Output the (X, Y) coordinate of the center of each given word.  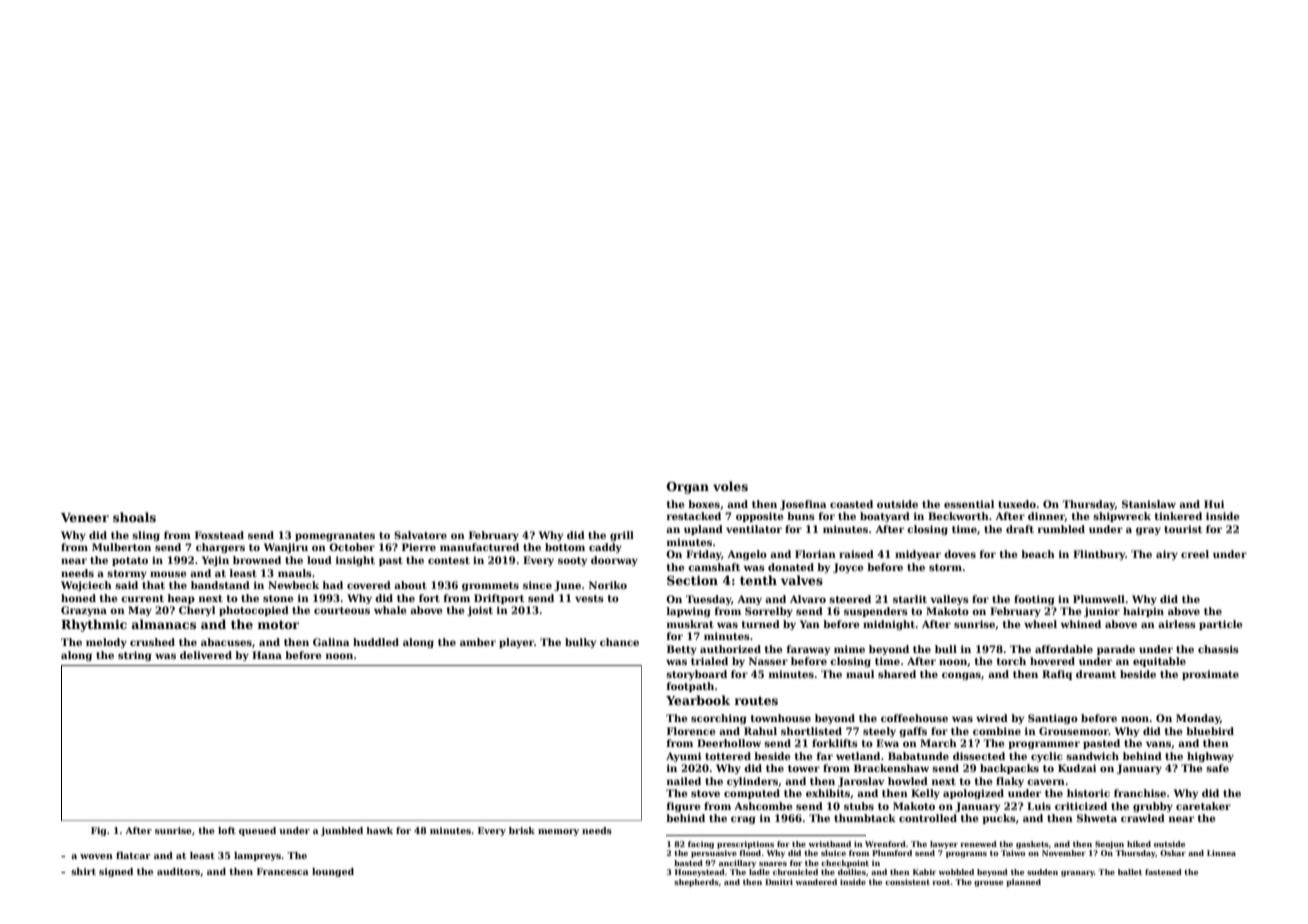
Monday (1198, 719)
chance (619, 642)
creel (1195, 554)
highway (1210, 757)
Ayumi (683, 757)
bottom (565, 547)
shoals (134, 517)
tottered (728, 756)
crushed (152, 642)
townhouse (781, 718)
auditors (178, 871)
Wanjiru (286, 548)
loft (227, 830)
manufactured (479, 547)
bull (946, 649)
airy (1167, 555)
